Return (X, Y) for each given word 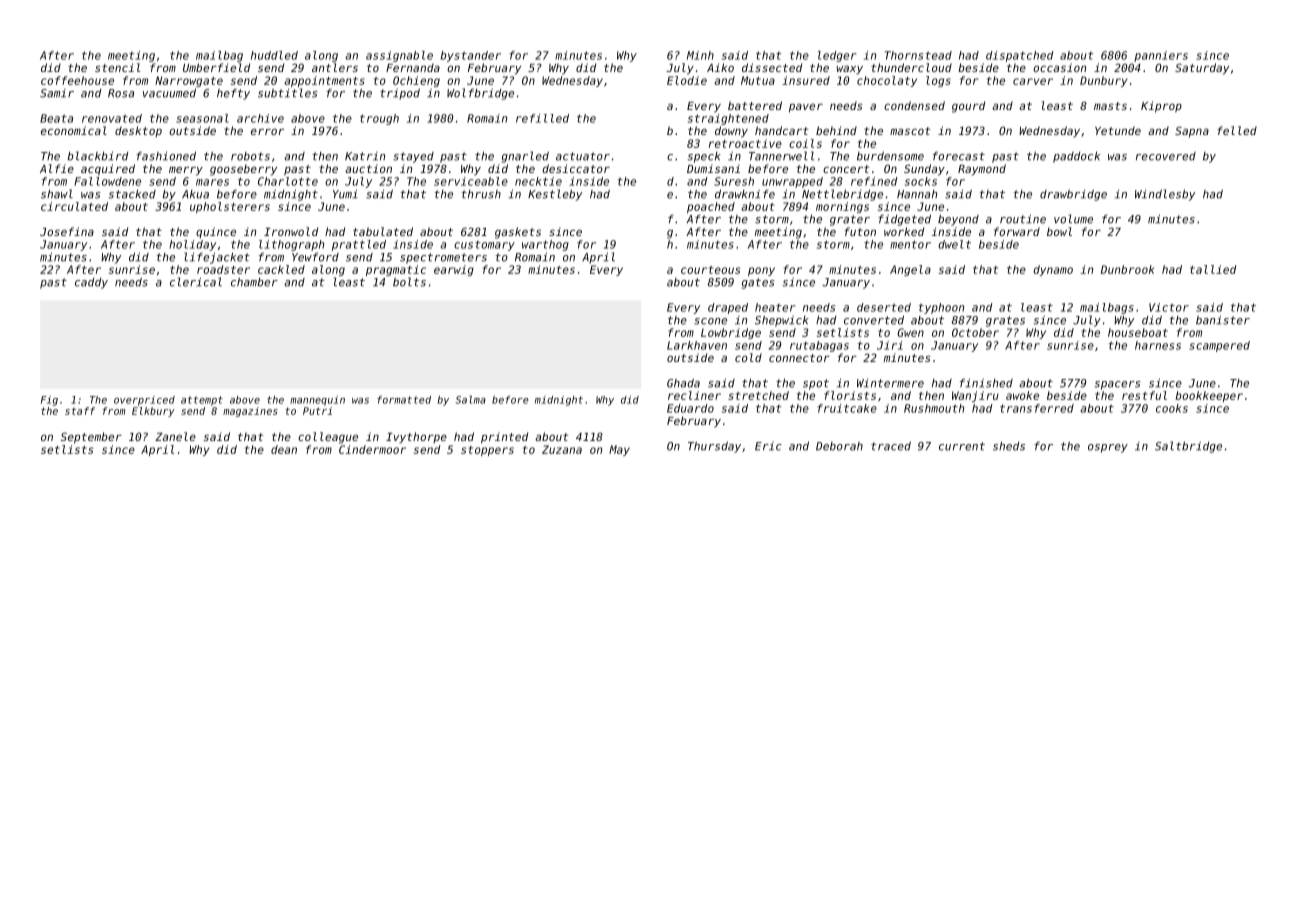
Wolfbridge (480, 94)
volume (1073, 219)
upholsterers (230, 207)
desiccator (576, 168)
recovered (1166, 156)
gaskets (518, 233)
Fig (49, 401)
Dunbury (1104, 81)
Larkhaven (697, 345)
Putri (317, 411)
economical (74, 130)
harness (1158, 345)
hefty (233, 94)
